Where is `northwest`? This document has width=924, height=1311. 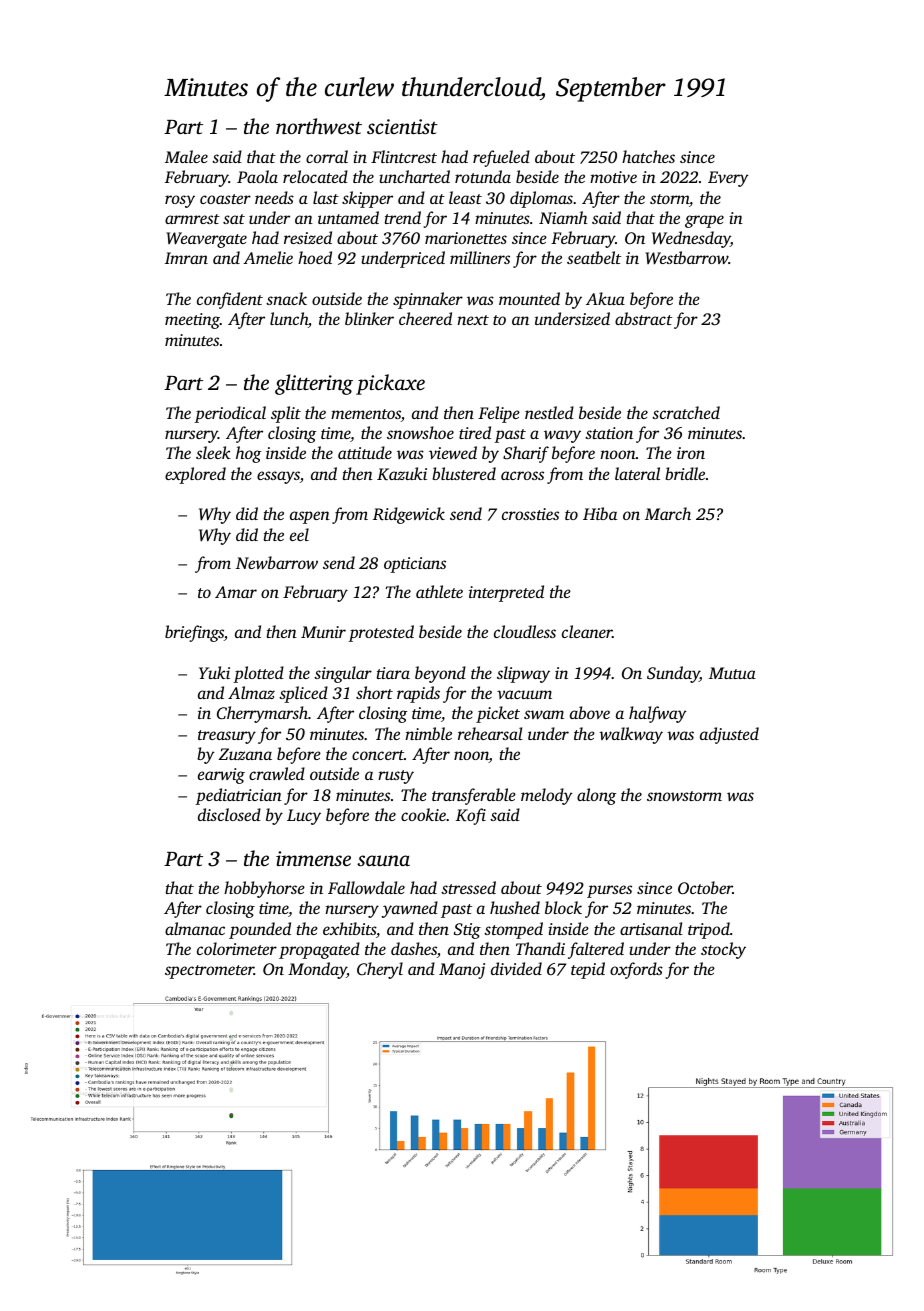
northwest is located at coordinates (319, 126).
